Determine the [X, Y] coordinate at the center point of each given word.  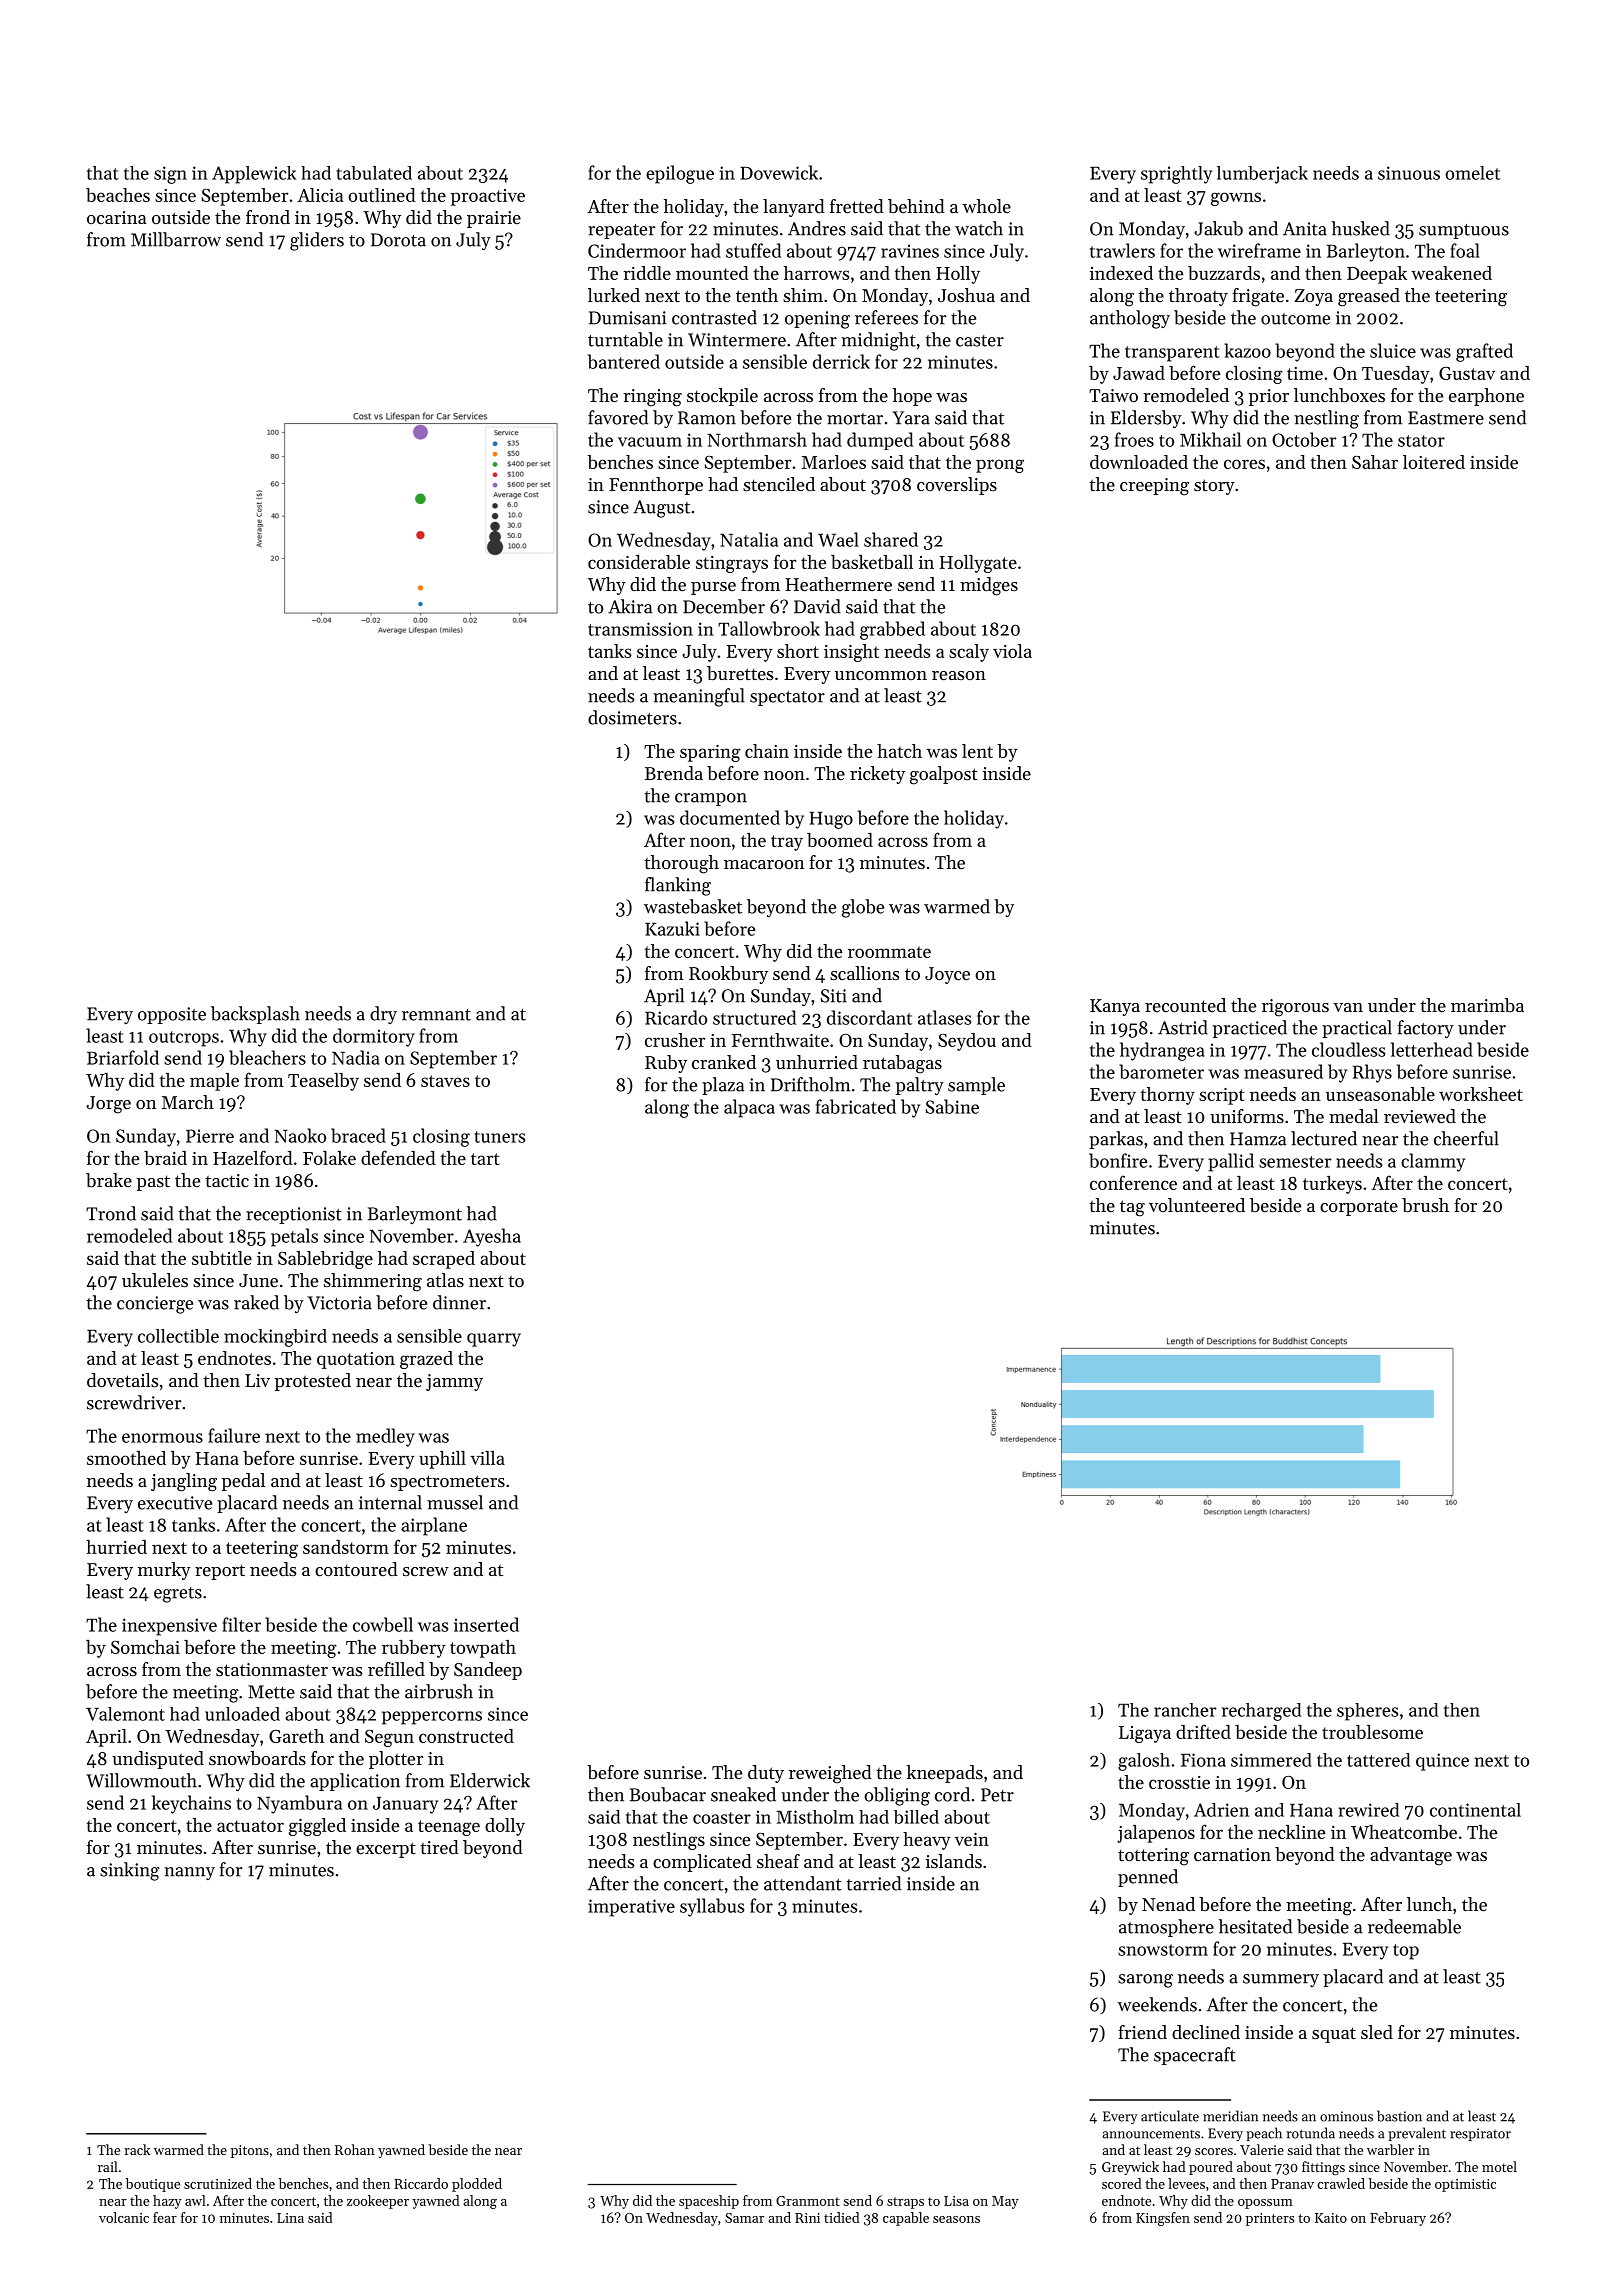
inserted [486, 1624]
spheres [1367, 1712]
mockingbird [275, 1338]
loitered [1434, 462]
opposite [172, 1015]
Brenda [674, 773]
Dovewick [779, 172]
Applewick [254, 175]
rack [137, 2149]
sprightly [1176, 175]
